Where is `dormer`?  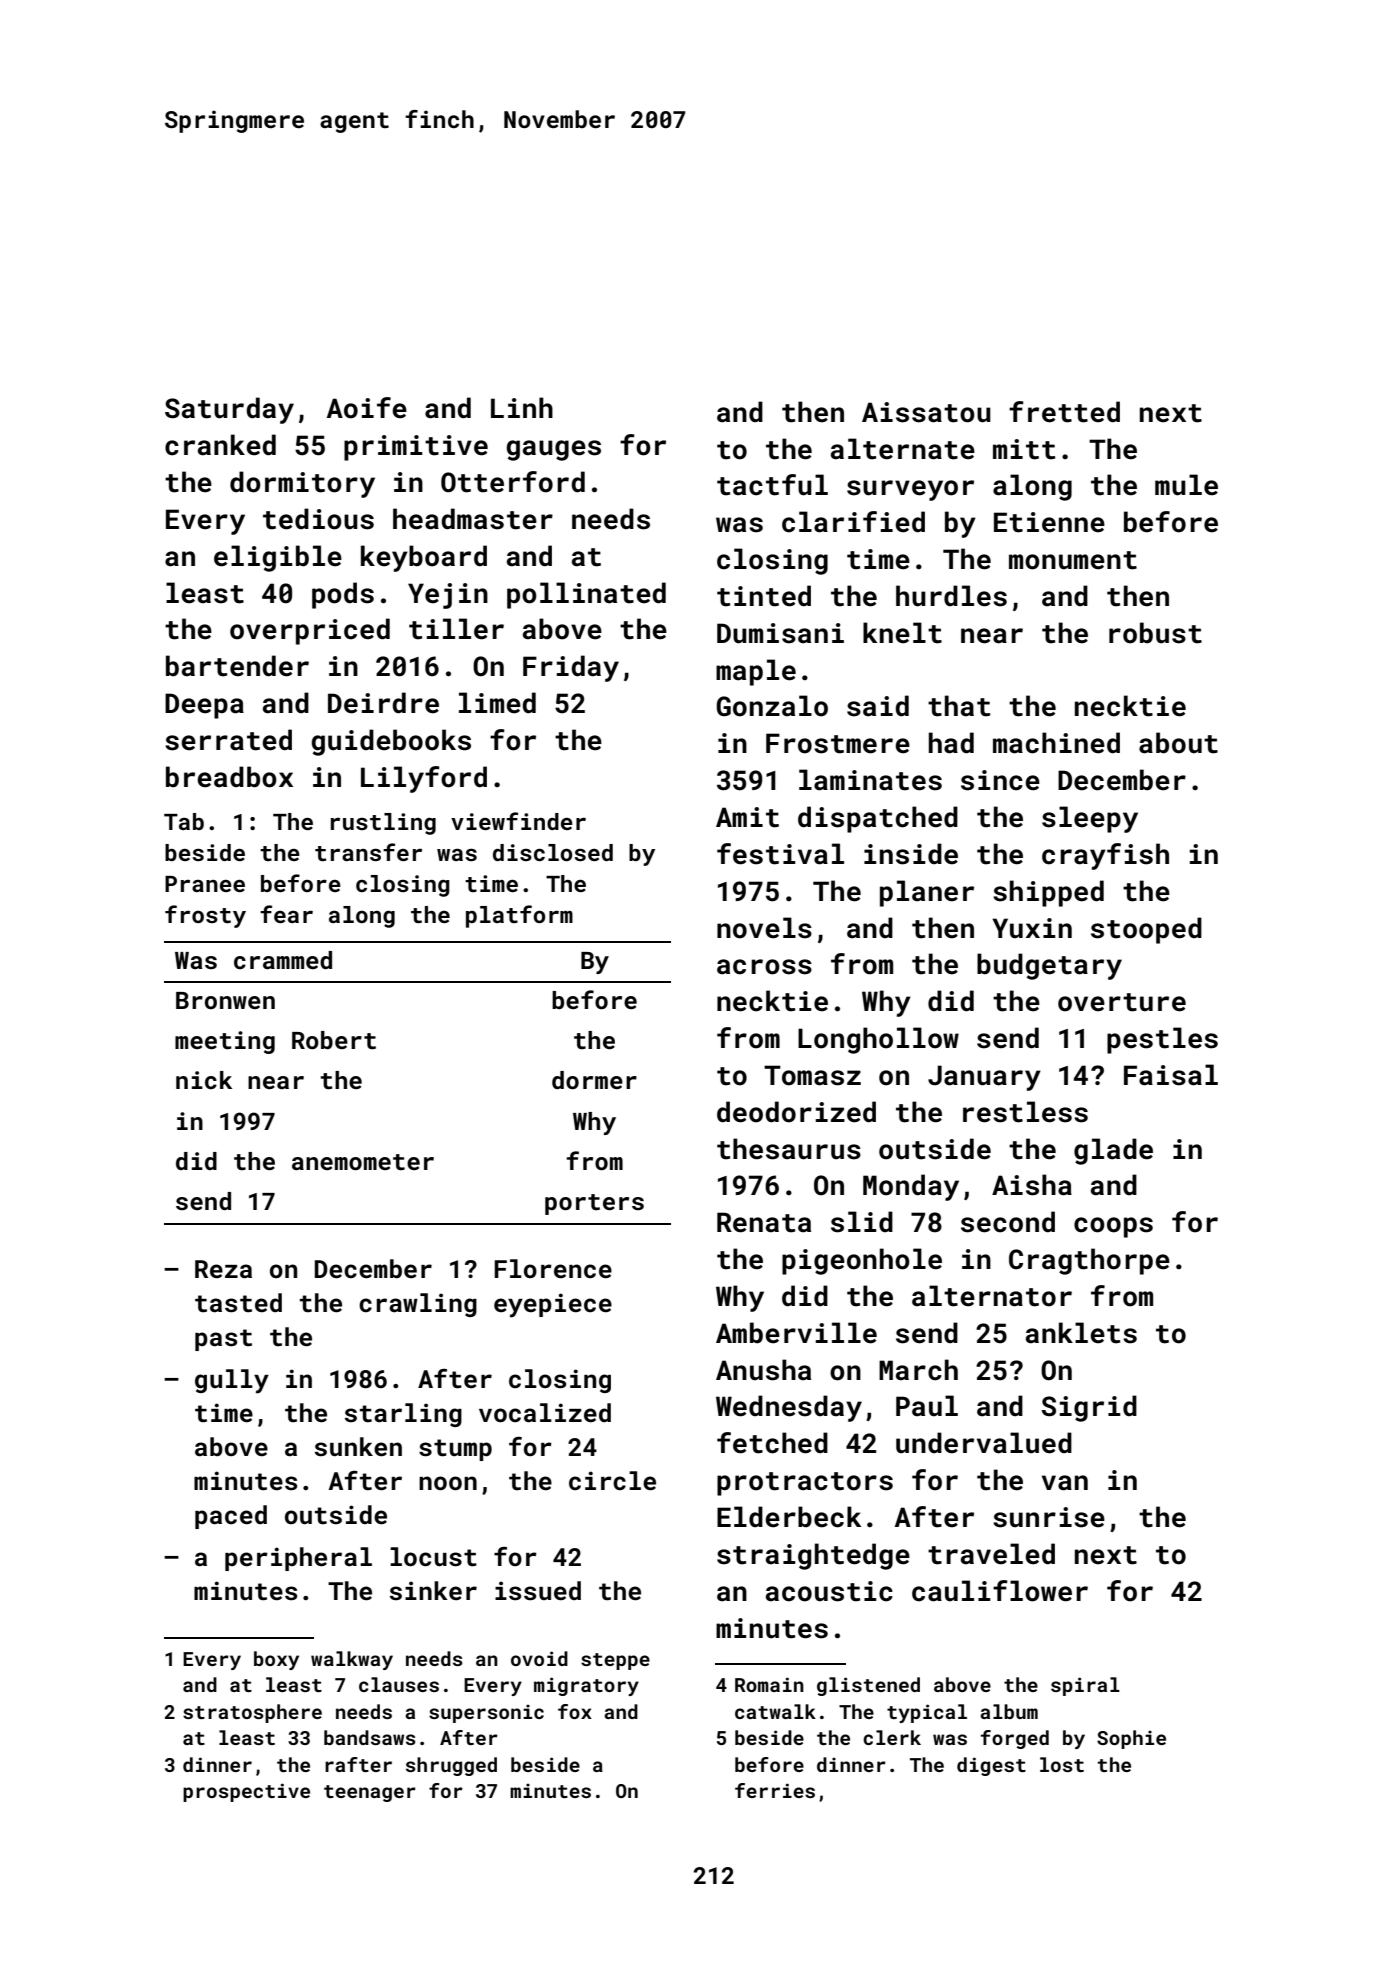
dormer is located at coordinates (594, 1080).
